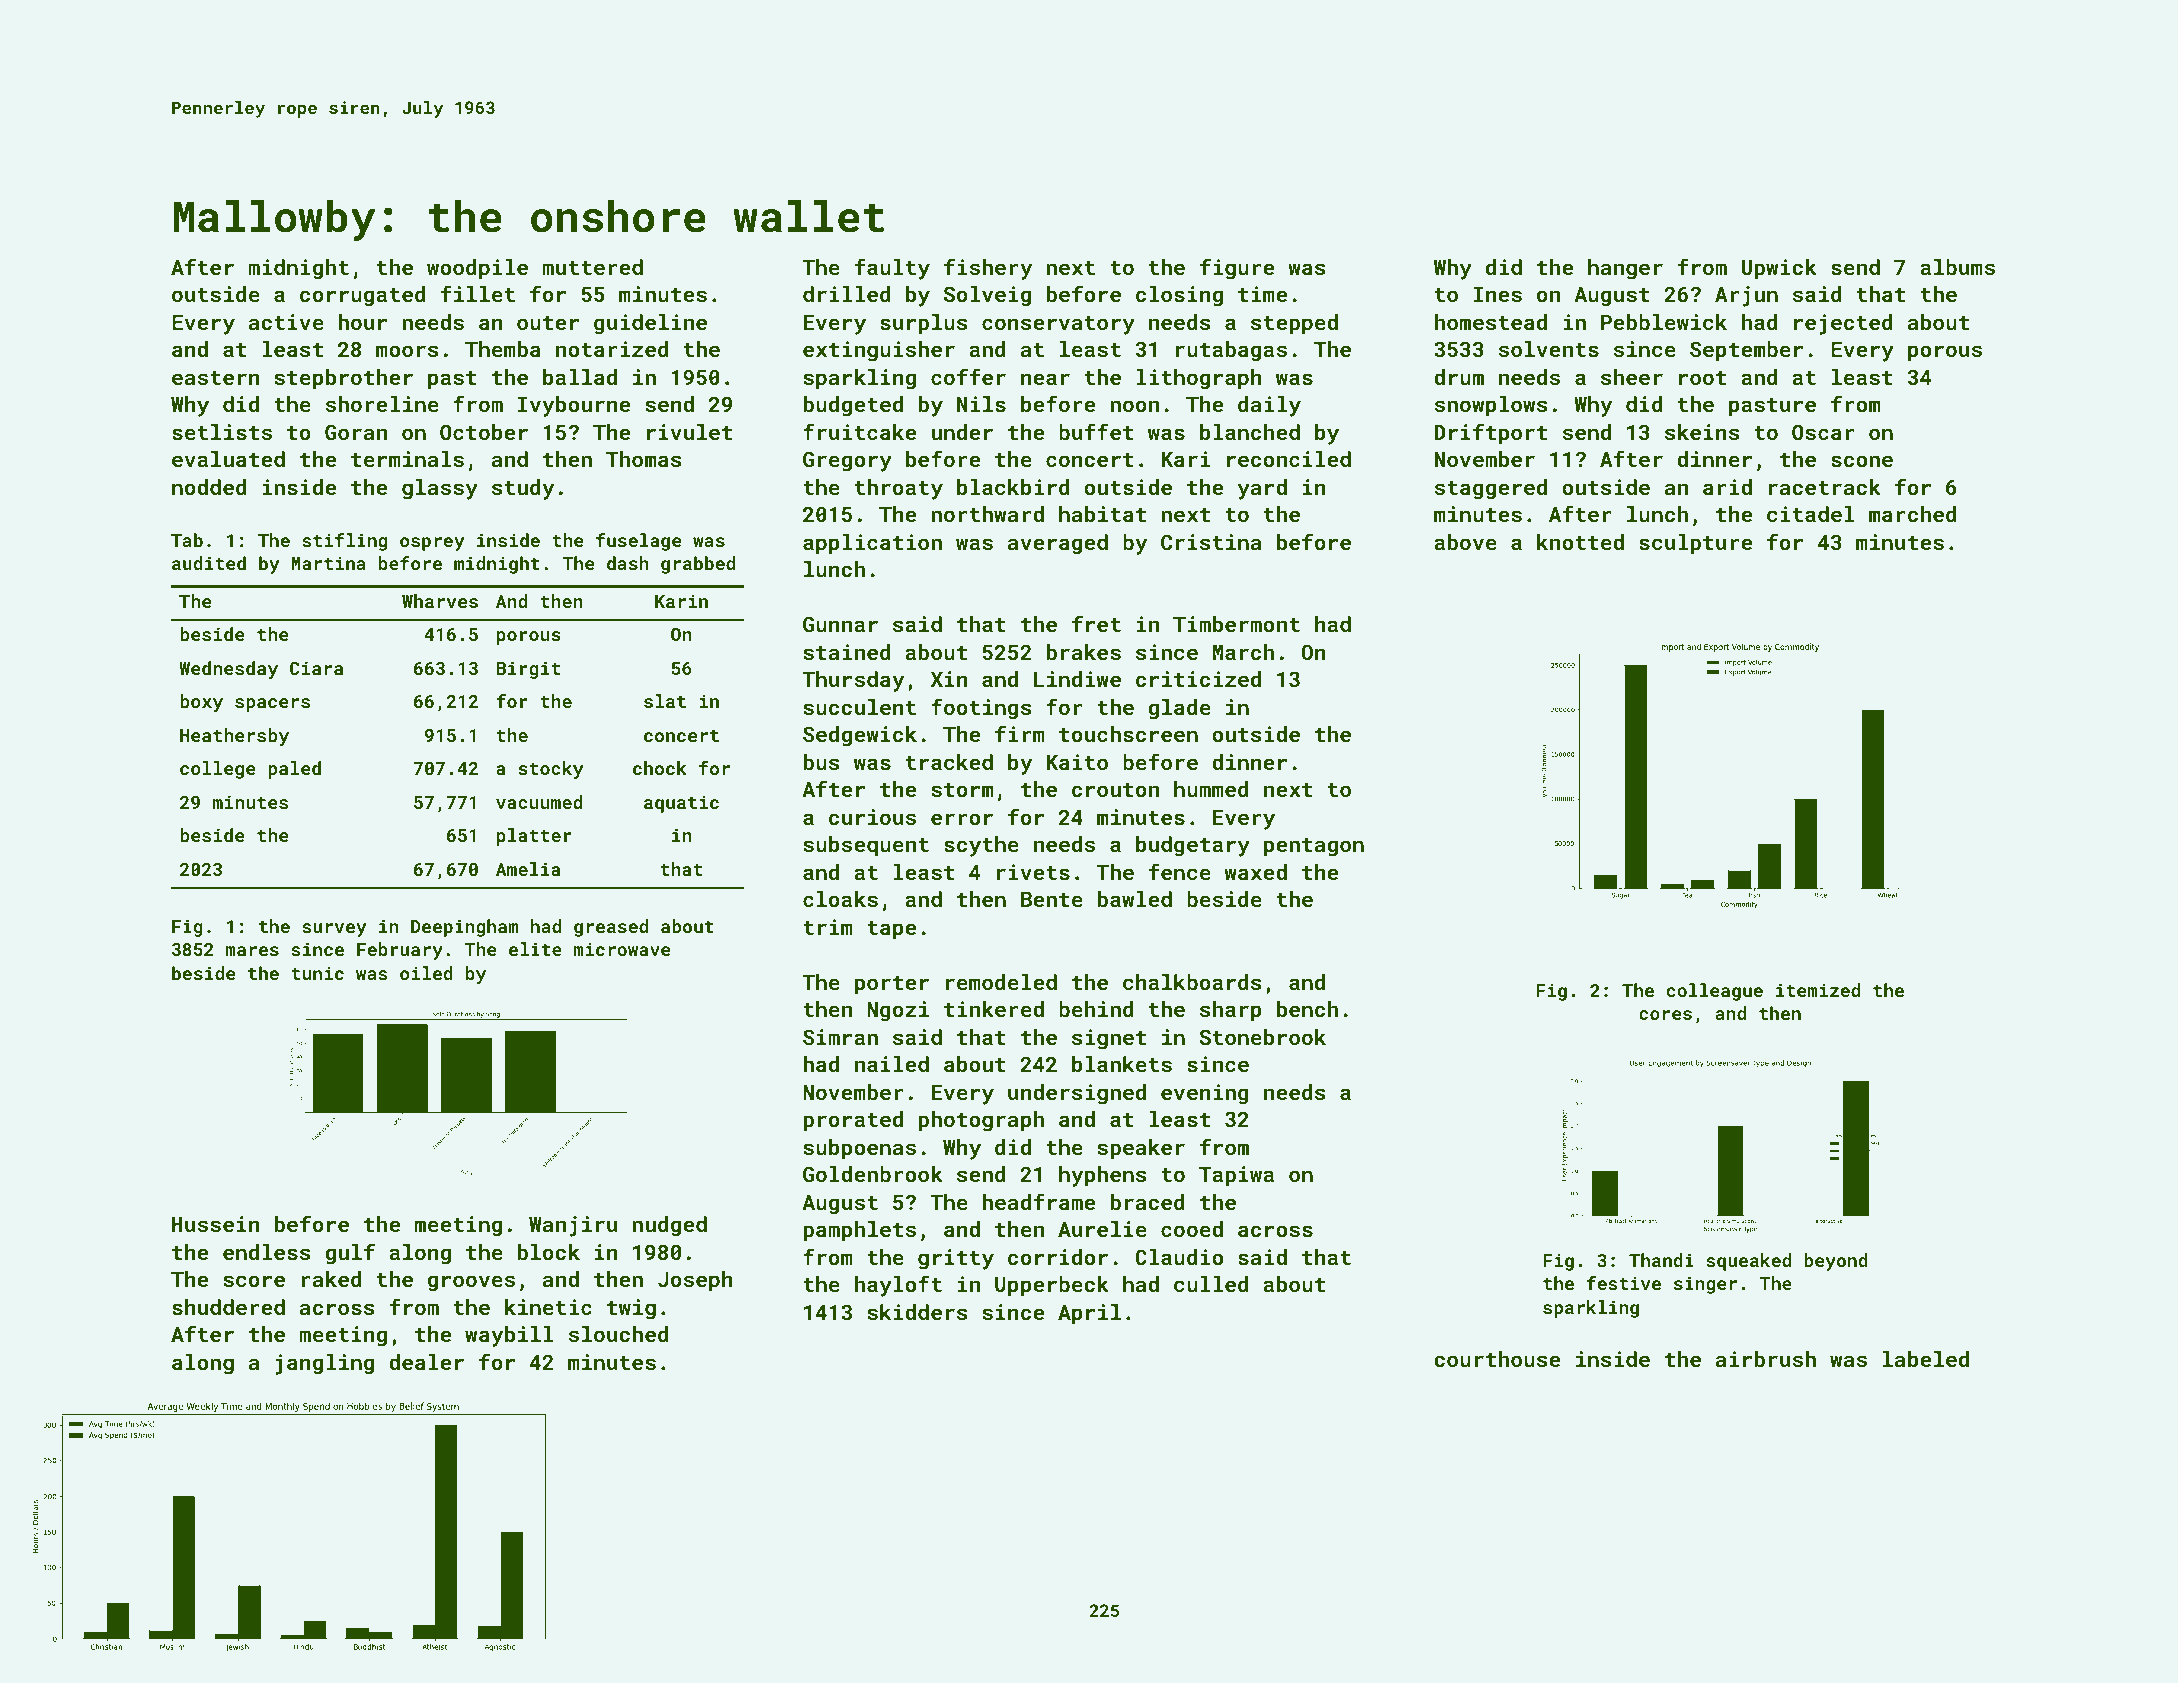 Image resolution: width=2178 pixels, height=1683 pixels. Describe the element at coordinates (1307, 1009) in the image. I see `bench` at that location.
